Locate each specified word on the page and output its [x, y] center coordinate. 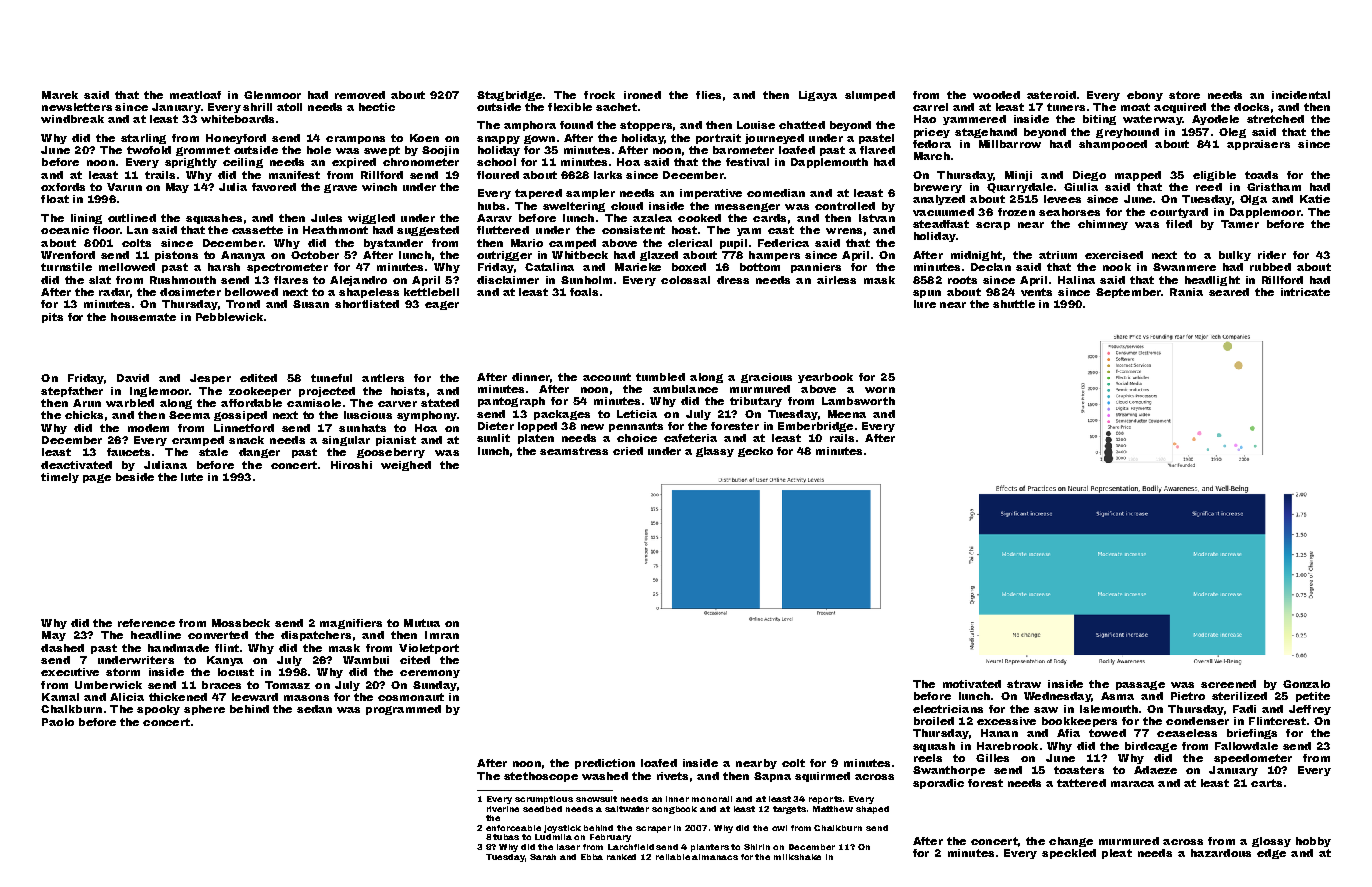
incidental [1301, 95]
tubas [506, 837]
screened [1228, 684]
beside [135, 477]
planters [710, 848]
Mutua [422, 623]
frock [599, 95]
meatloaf [195, 95]
